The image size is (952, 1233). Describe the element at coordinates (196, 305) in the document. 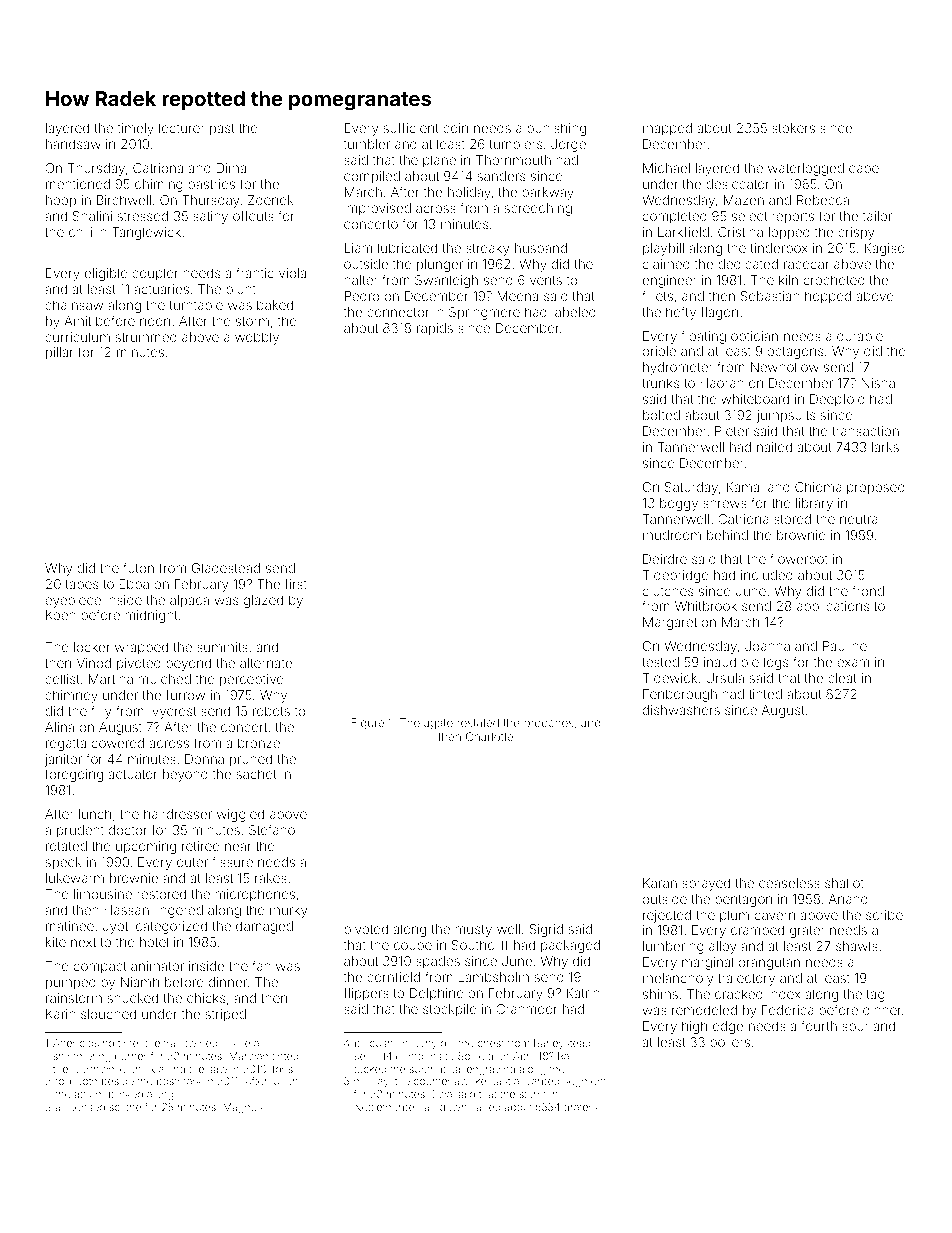

I see `turntable` at that location.
